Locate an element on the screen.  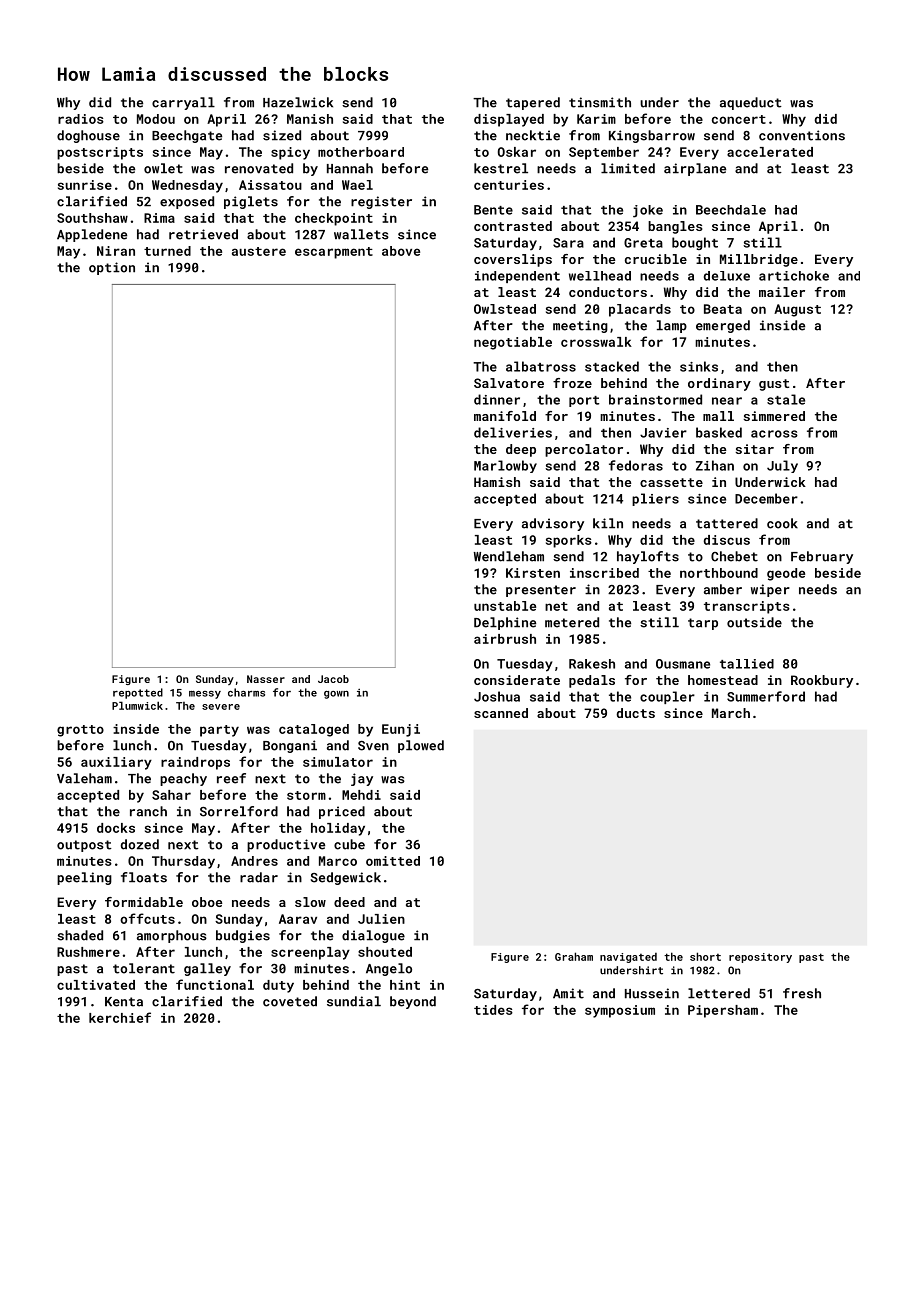
austere is located at coordinates (259, 251).
